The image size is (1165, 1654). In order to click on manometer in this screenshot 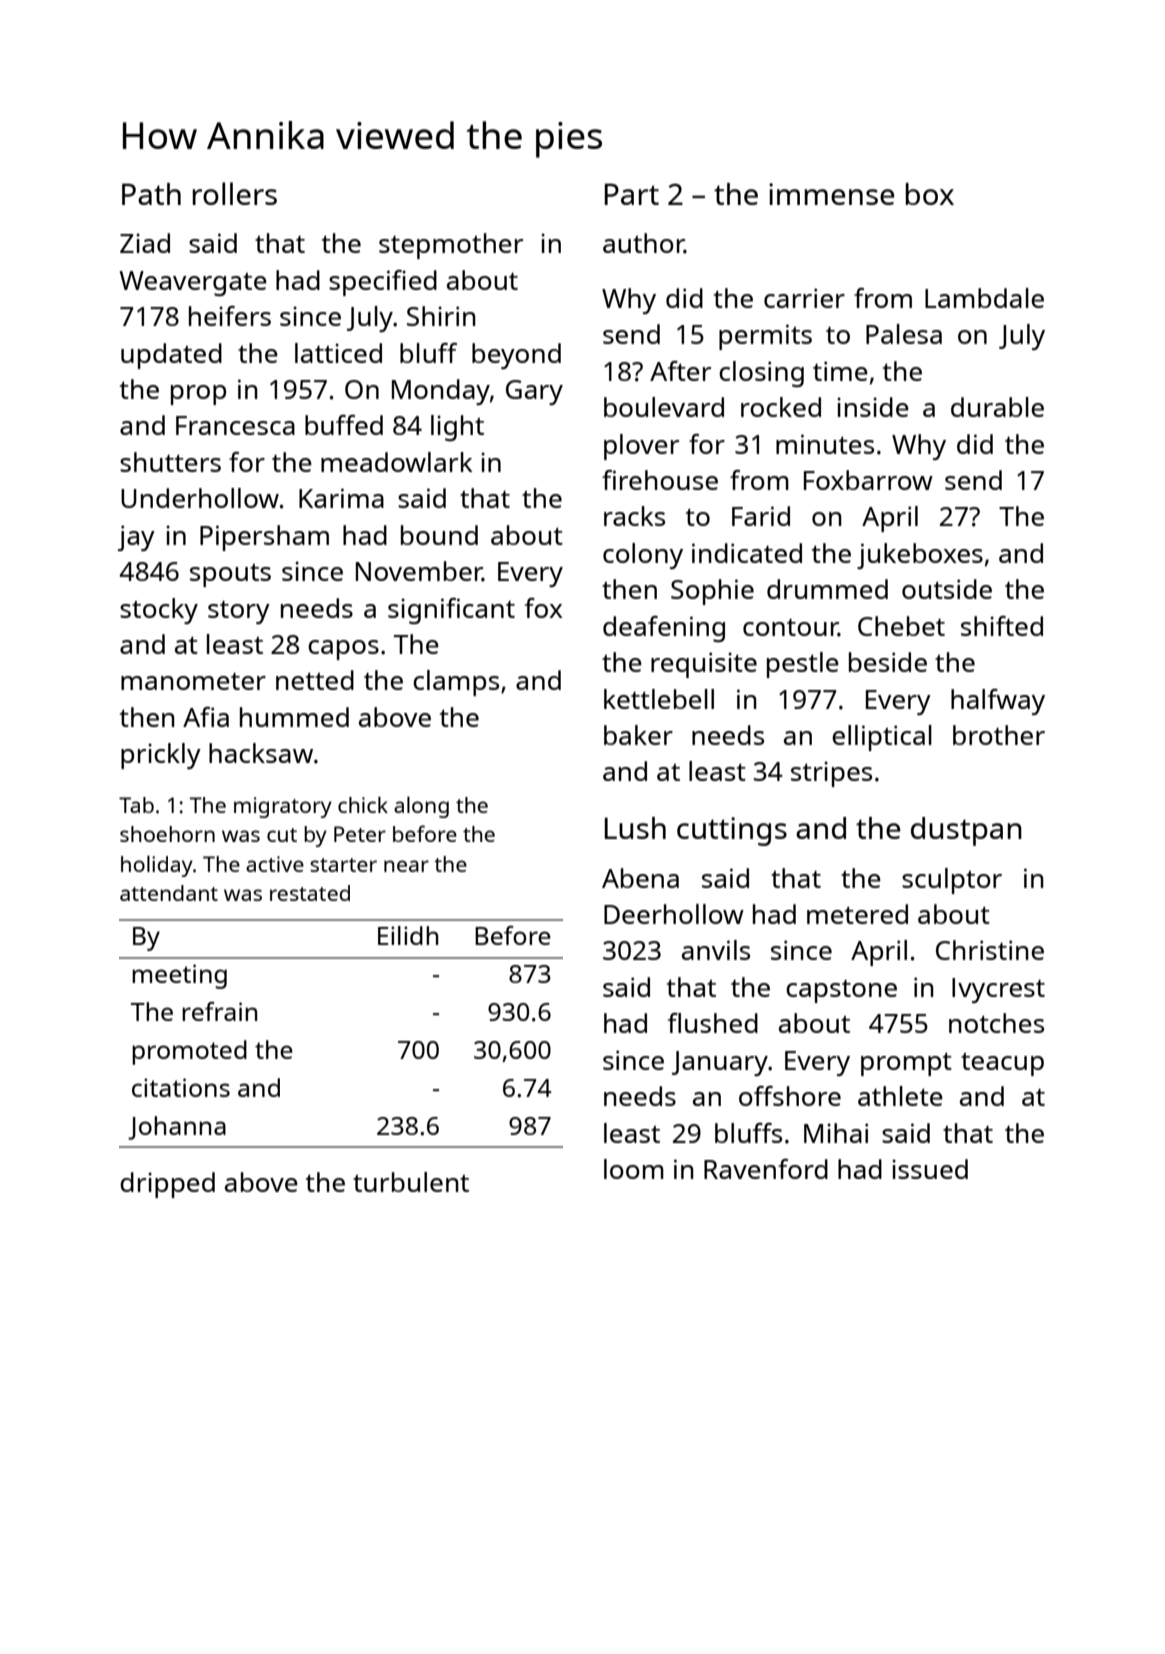, I will do `click(193, 681)`.
